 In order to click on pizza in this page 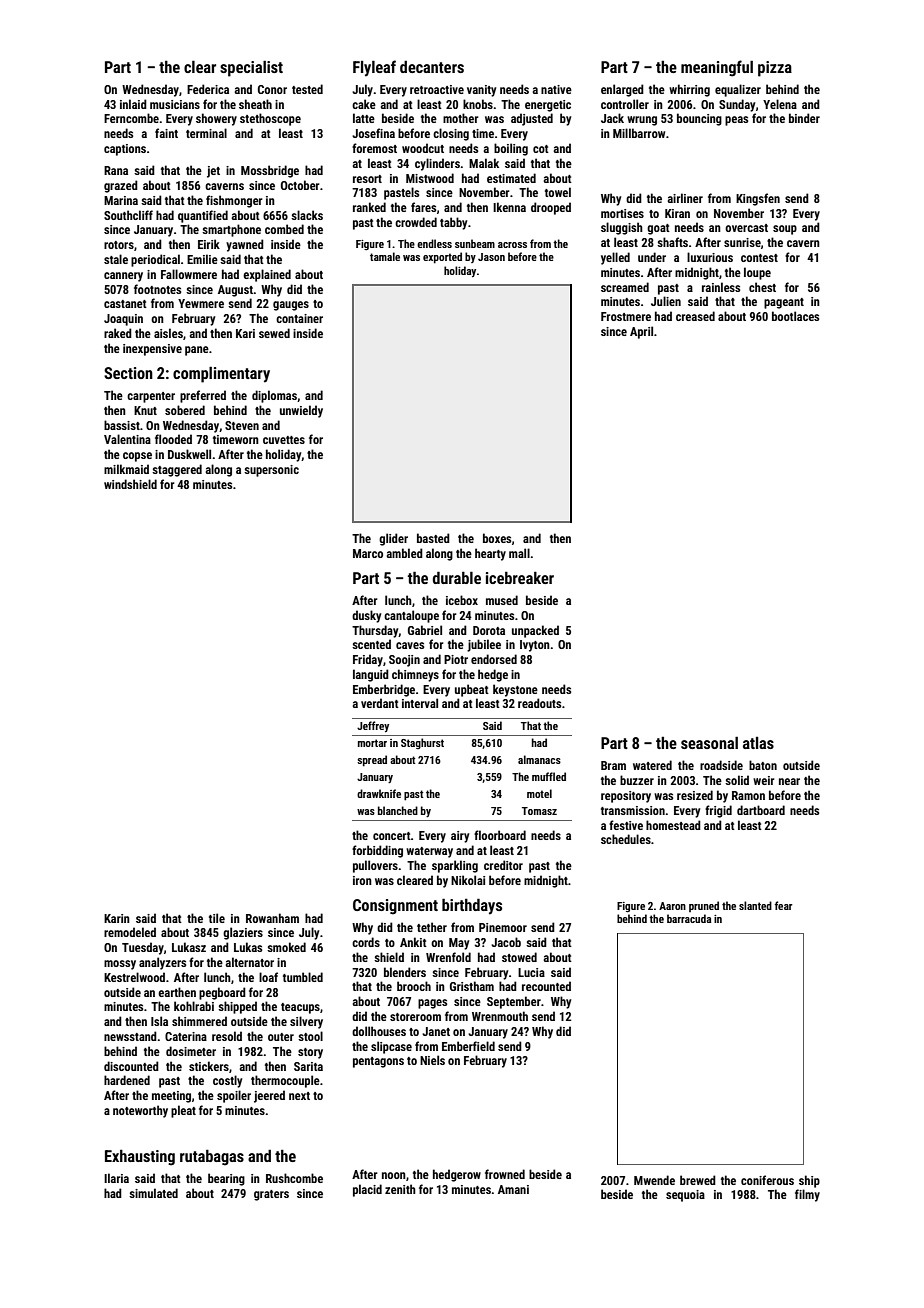, I will do `click(775, 69)`.
